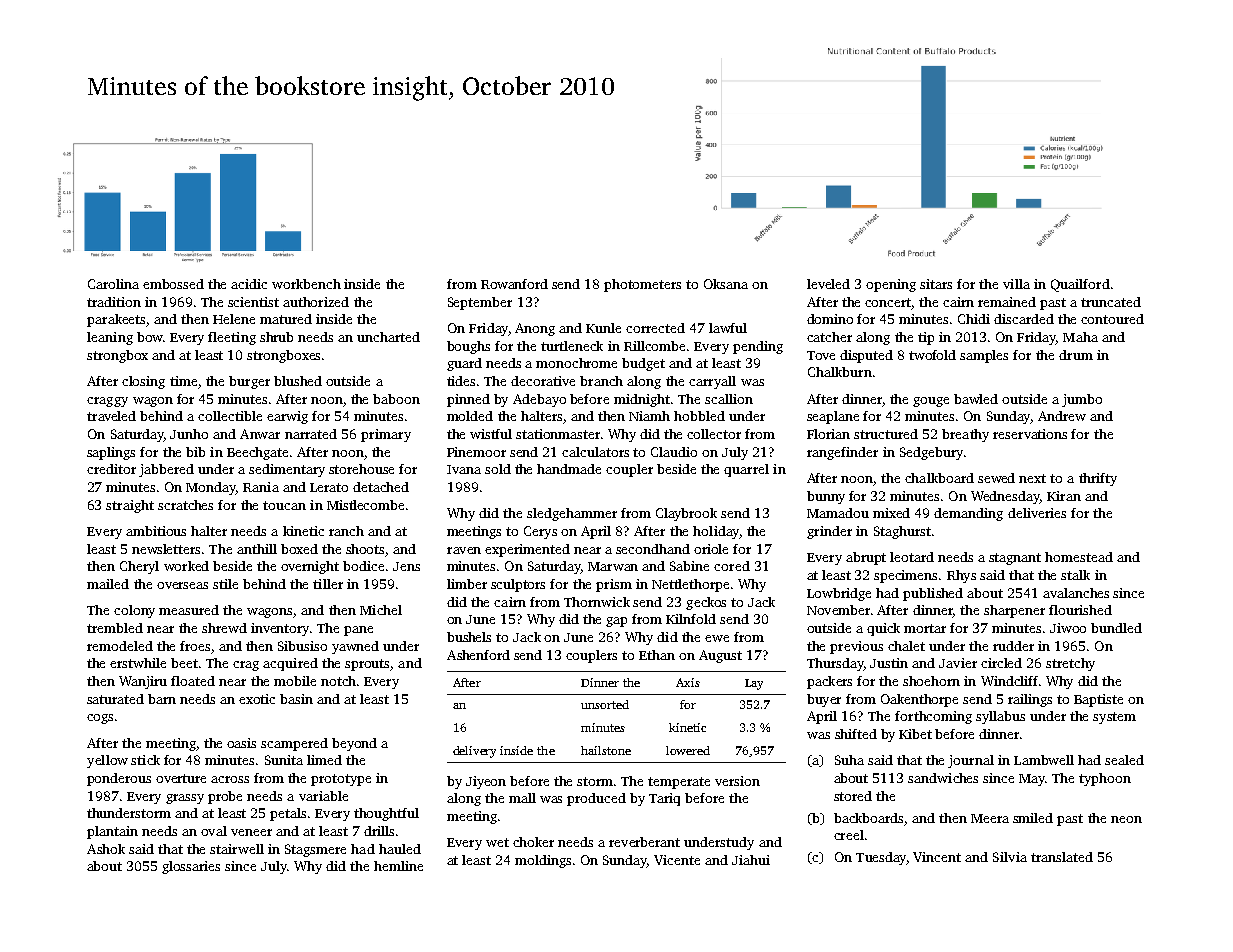 This screenshot has width=1233, height=952. Describe the element at coordinates (253, 302) in the screenshot. I see `scientist` at that location.
